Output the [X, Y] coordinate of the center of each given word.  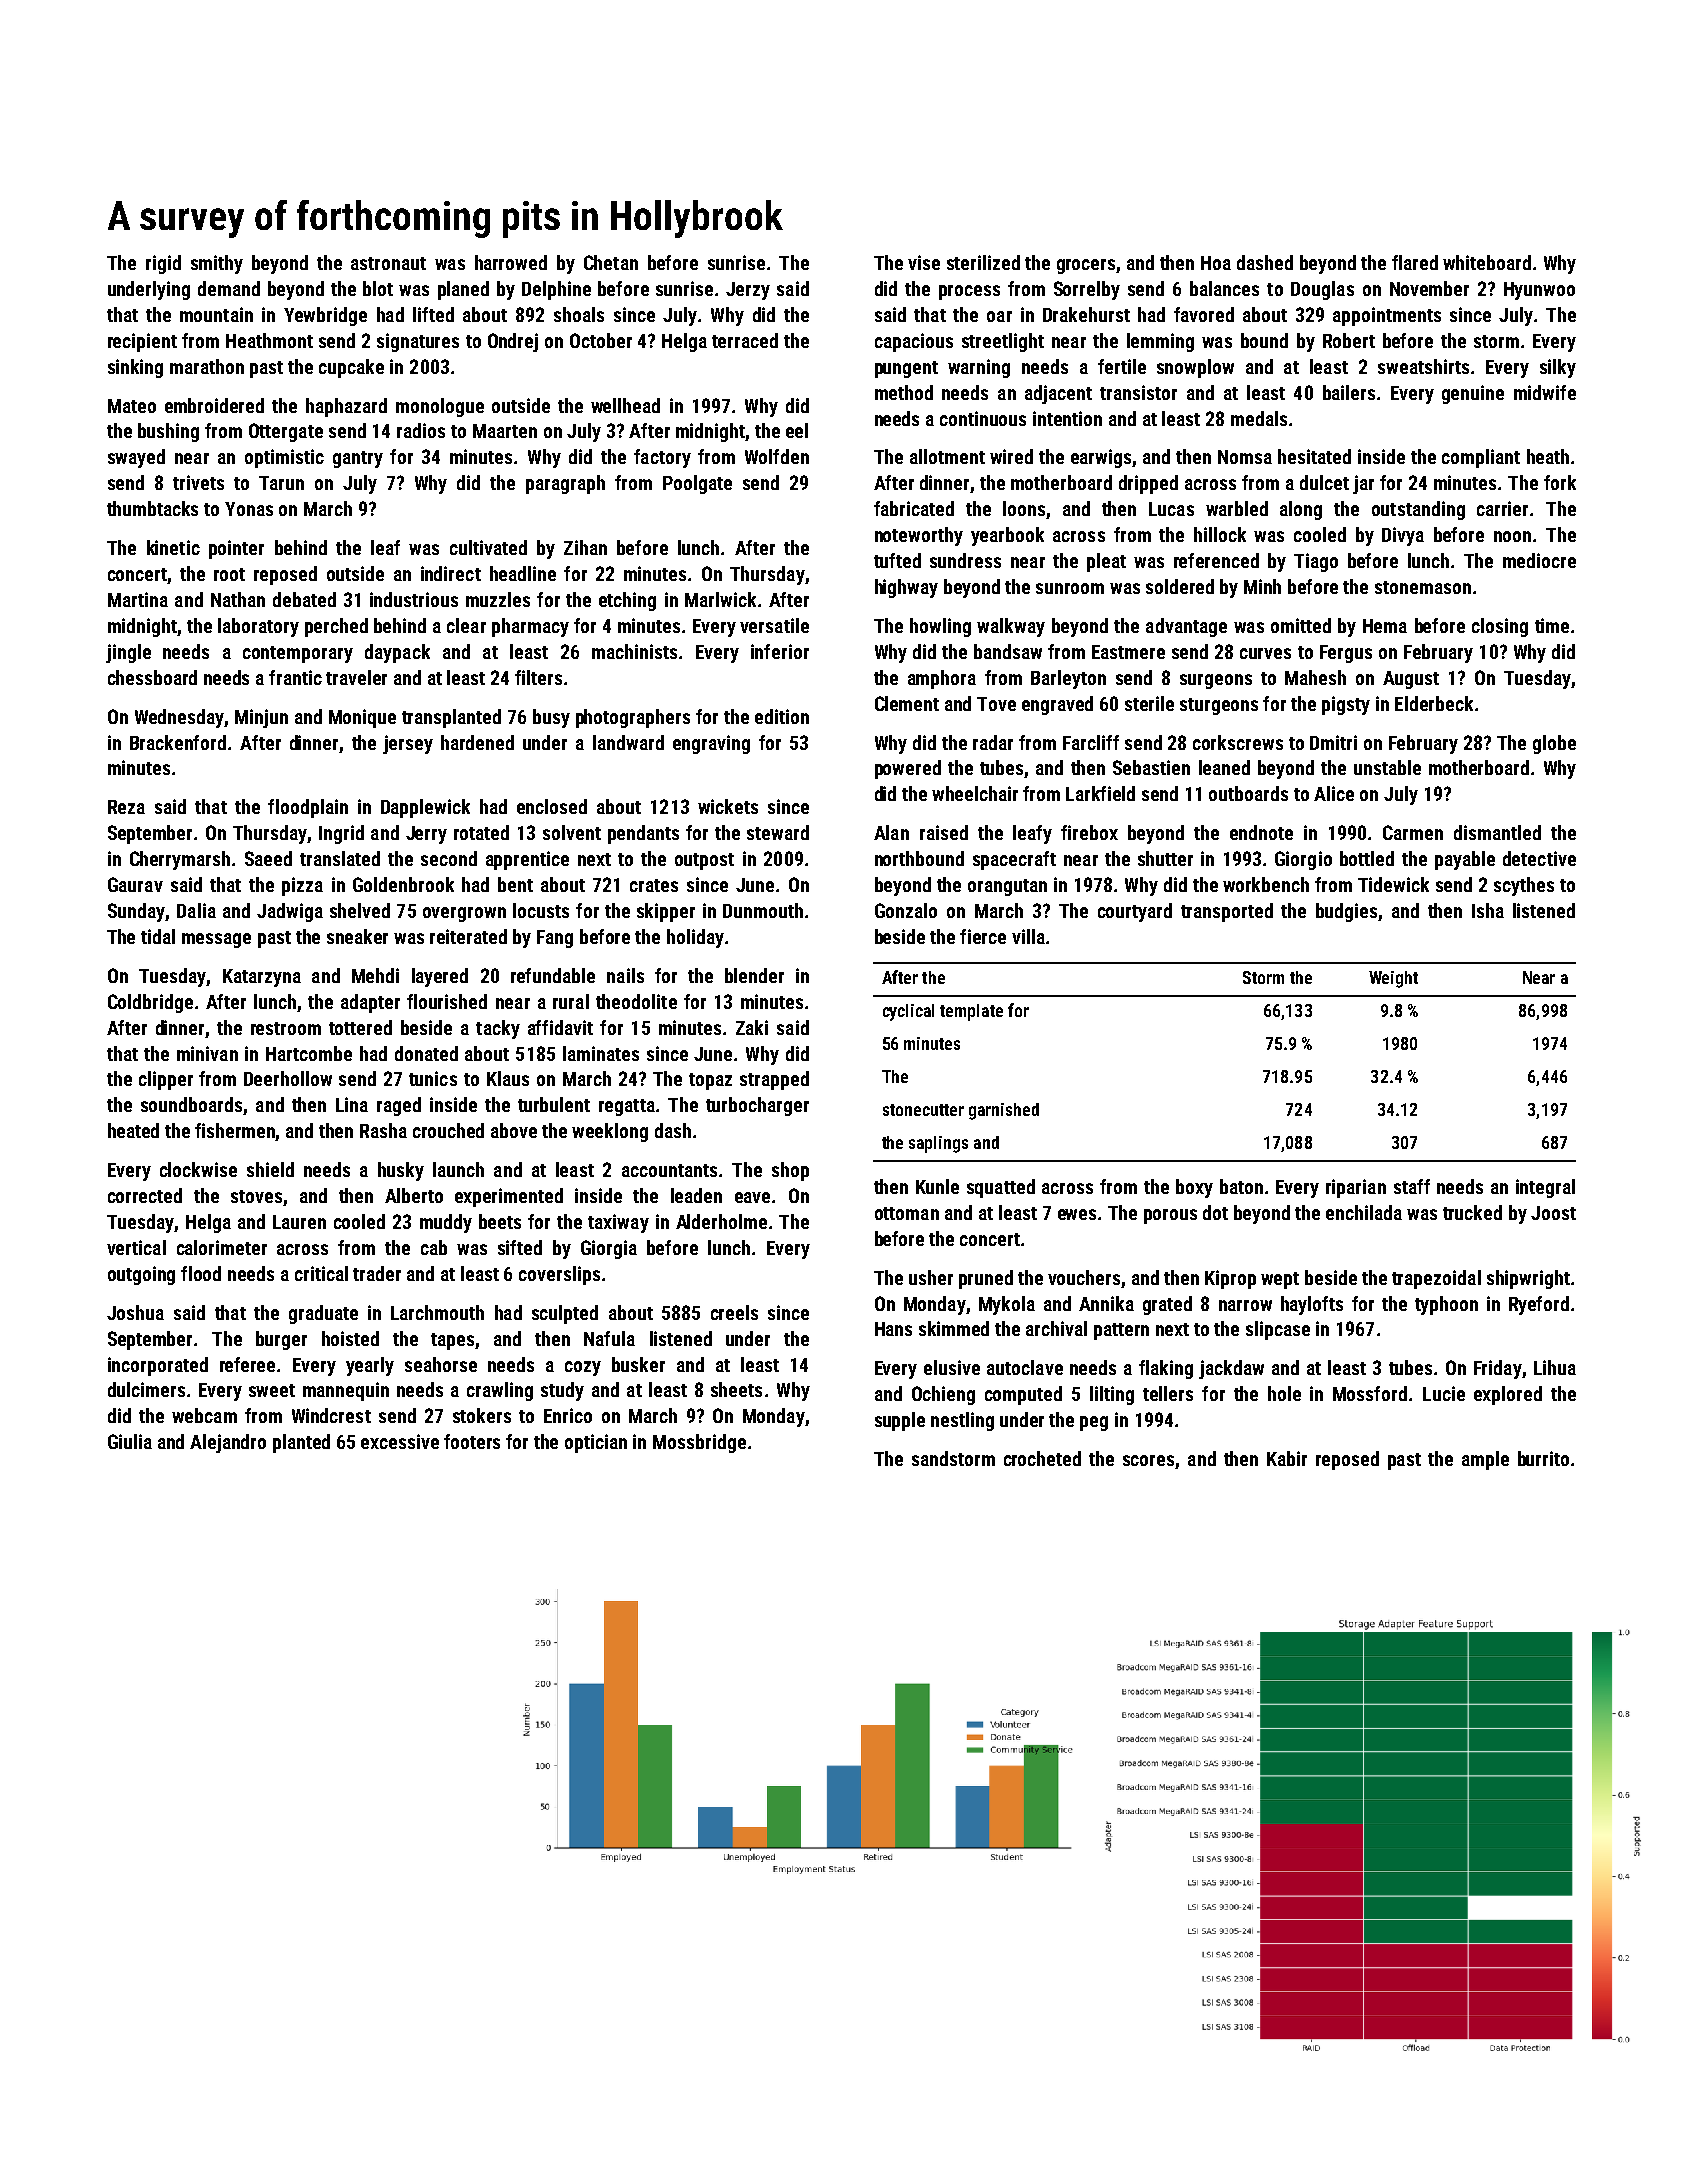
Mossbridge [699, 1443]
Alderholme [721, 1221]
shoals [579, 314]
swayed [136, 458]
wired [1011, 456]
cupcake [351, 368]
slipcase [1278, 1330]
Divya [1403, 536]
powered [908, 769]
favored [1204, 314]
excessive [400, 1441]
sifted [520, 1247]
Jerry [426, 835]
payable [1465, 860]
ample [1485, 1460]
